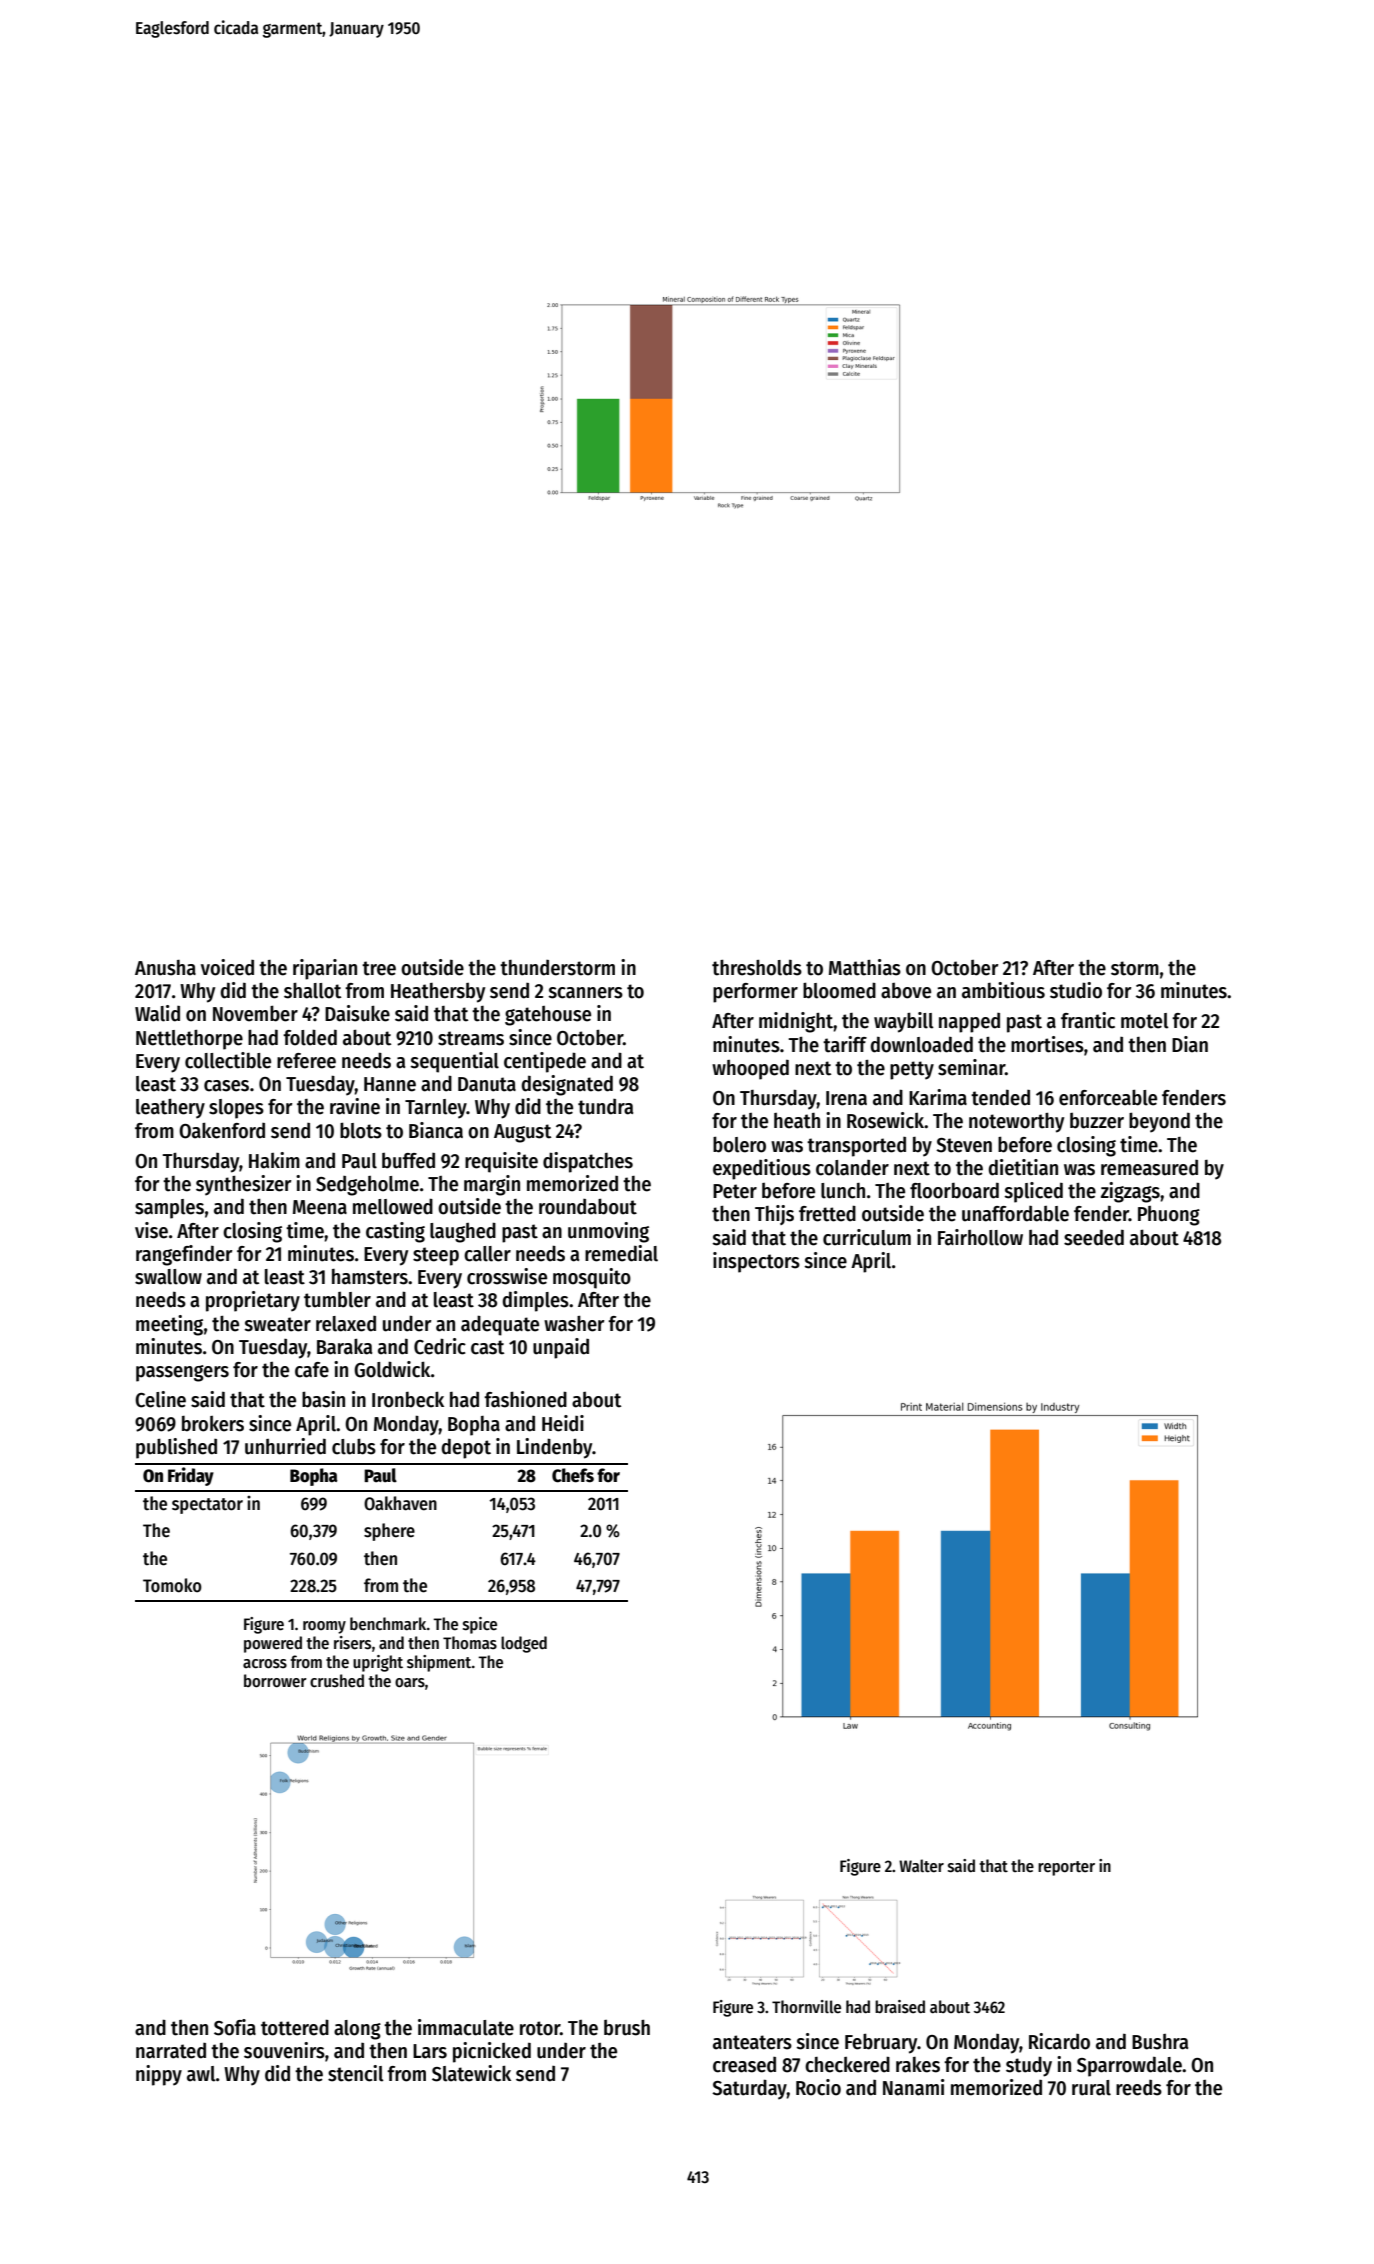  I want to click on Phuong, so click(1169, 1216).
